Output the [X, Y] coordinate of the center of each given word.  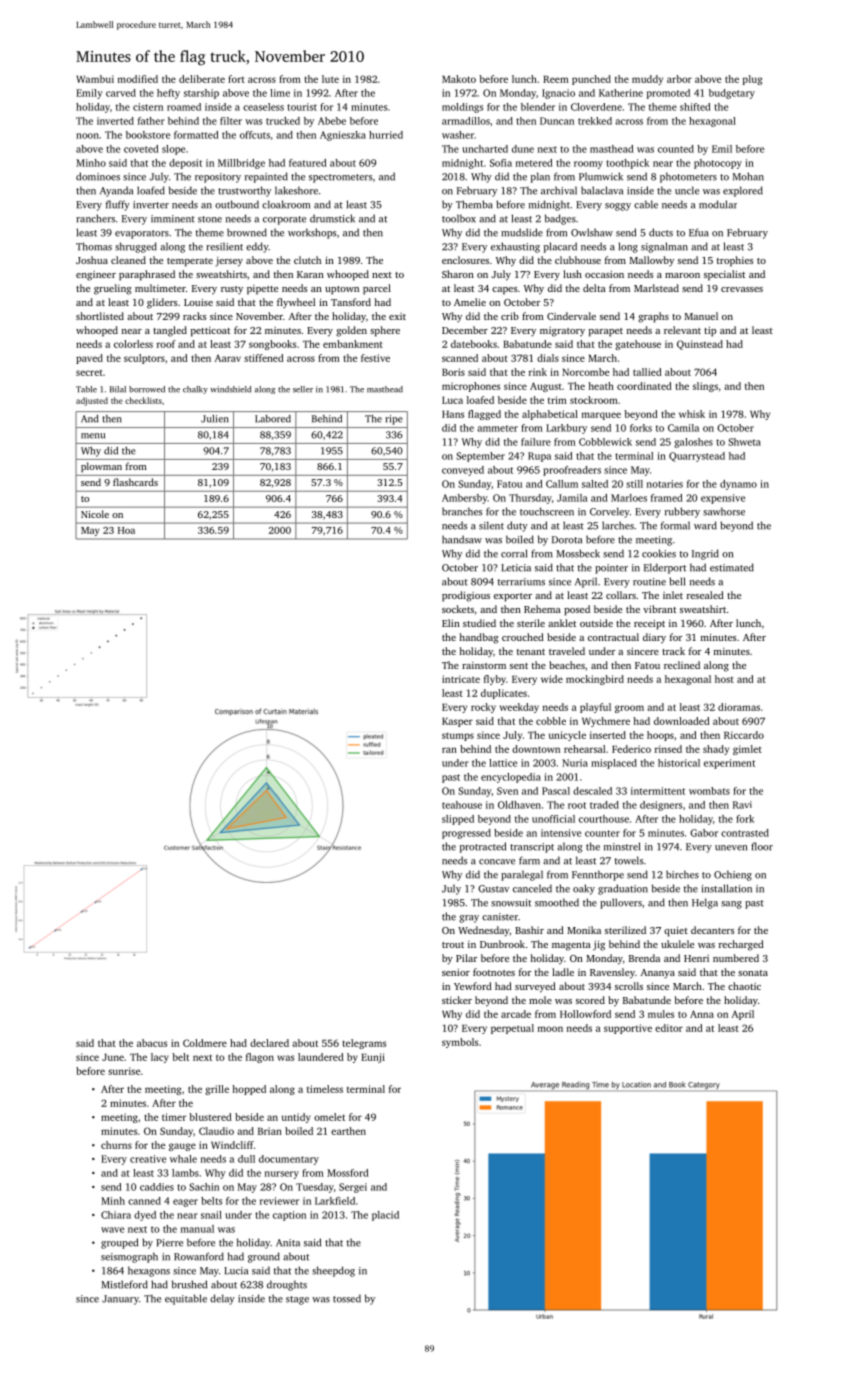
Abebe [332, 121]
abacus [152, 1043]
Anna [702, 1014]
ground [264, 1257]
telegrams [364, 1044]
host [724, 679]
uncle [687, 190]
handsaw [462, 539]
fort [236, 79]
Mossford [348, 1173]
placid [385, 1216]
